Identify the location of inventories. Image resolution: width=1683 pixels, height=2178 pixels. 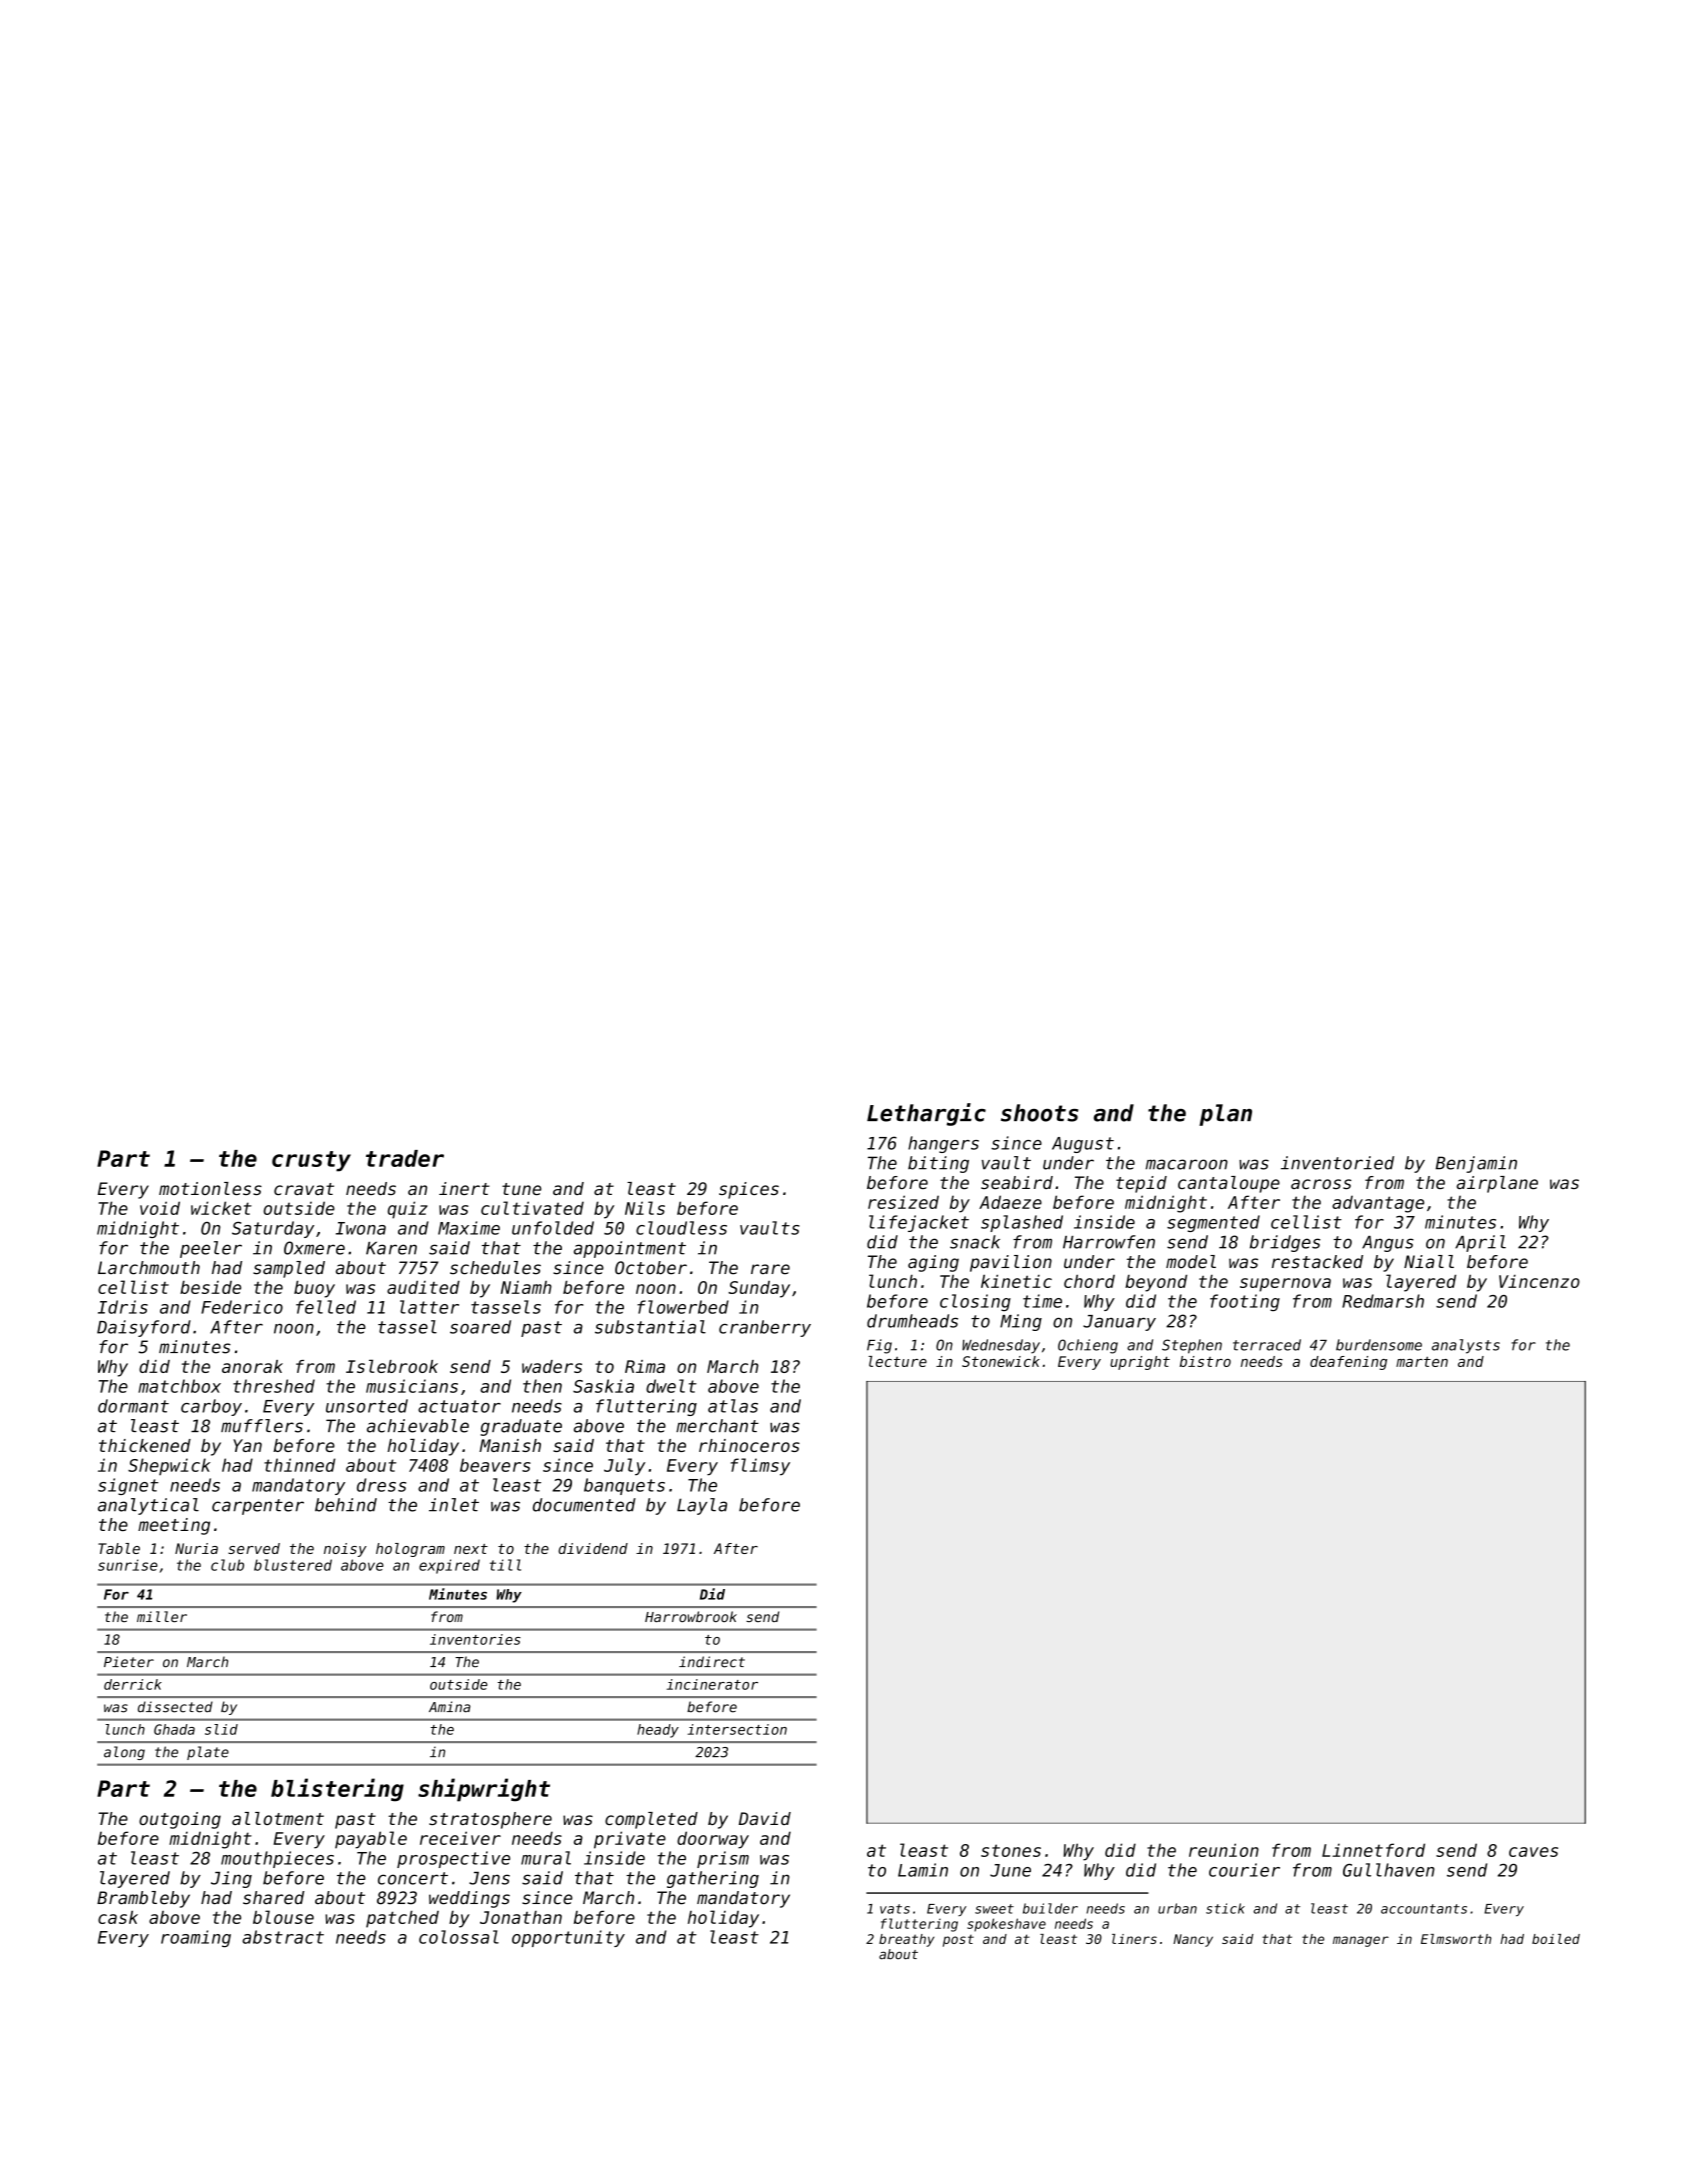
(475, 1639).
